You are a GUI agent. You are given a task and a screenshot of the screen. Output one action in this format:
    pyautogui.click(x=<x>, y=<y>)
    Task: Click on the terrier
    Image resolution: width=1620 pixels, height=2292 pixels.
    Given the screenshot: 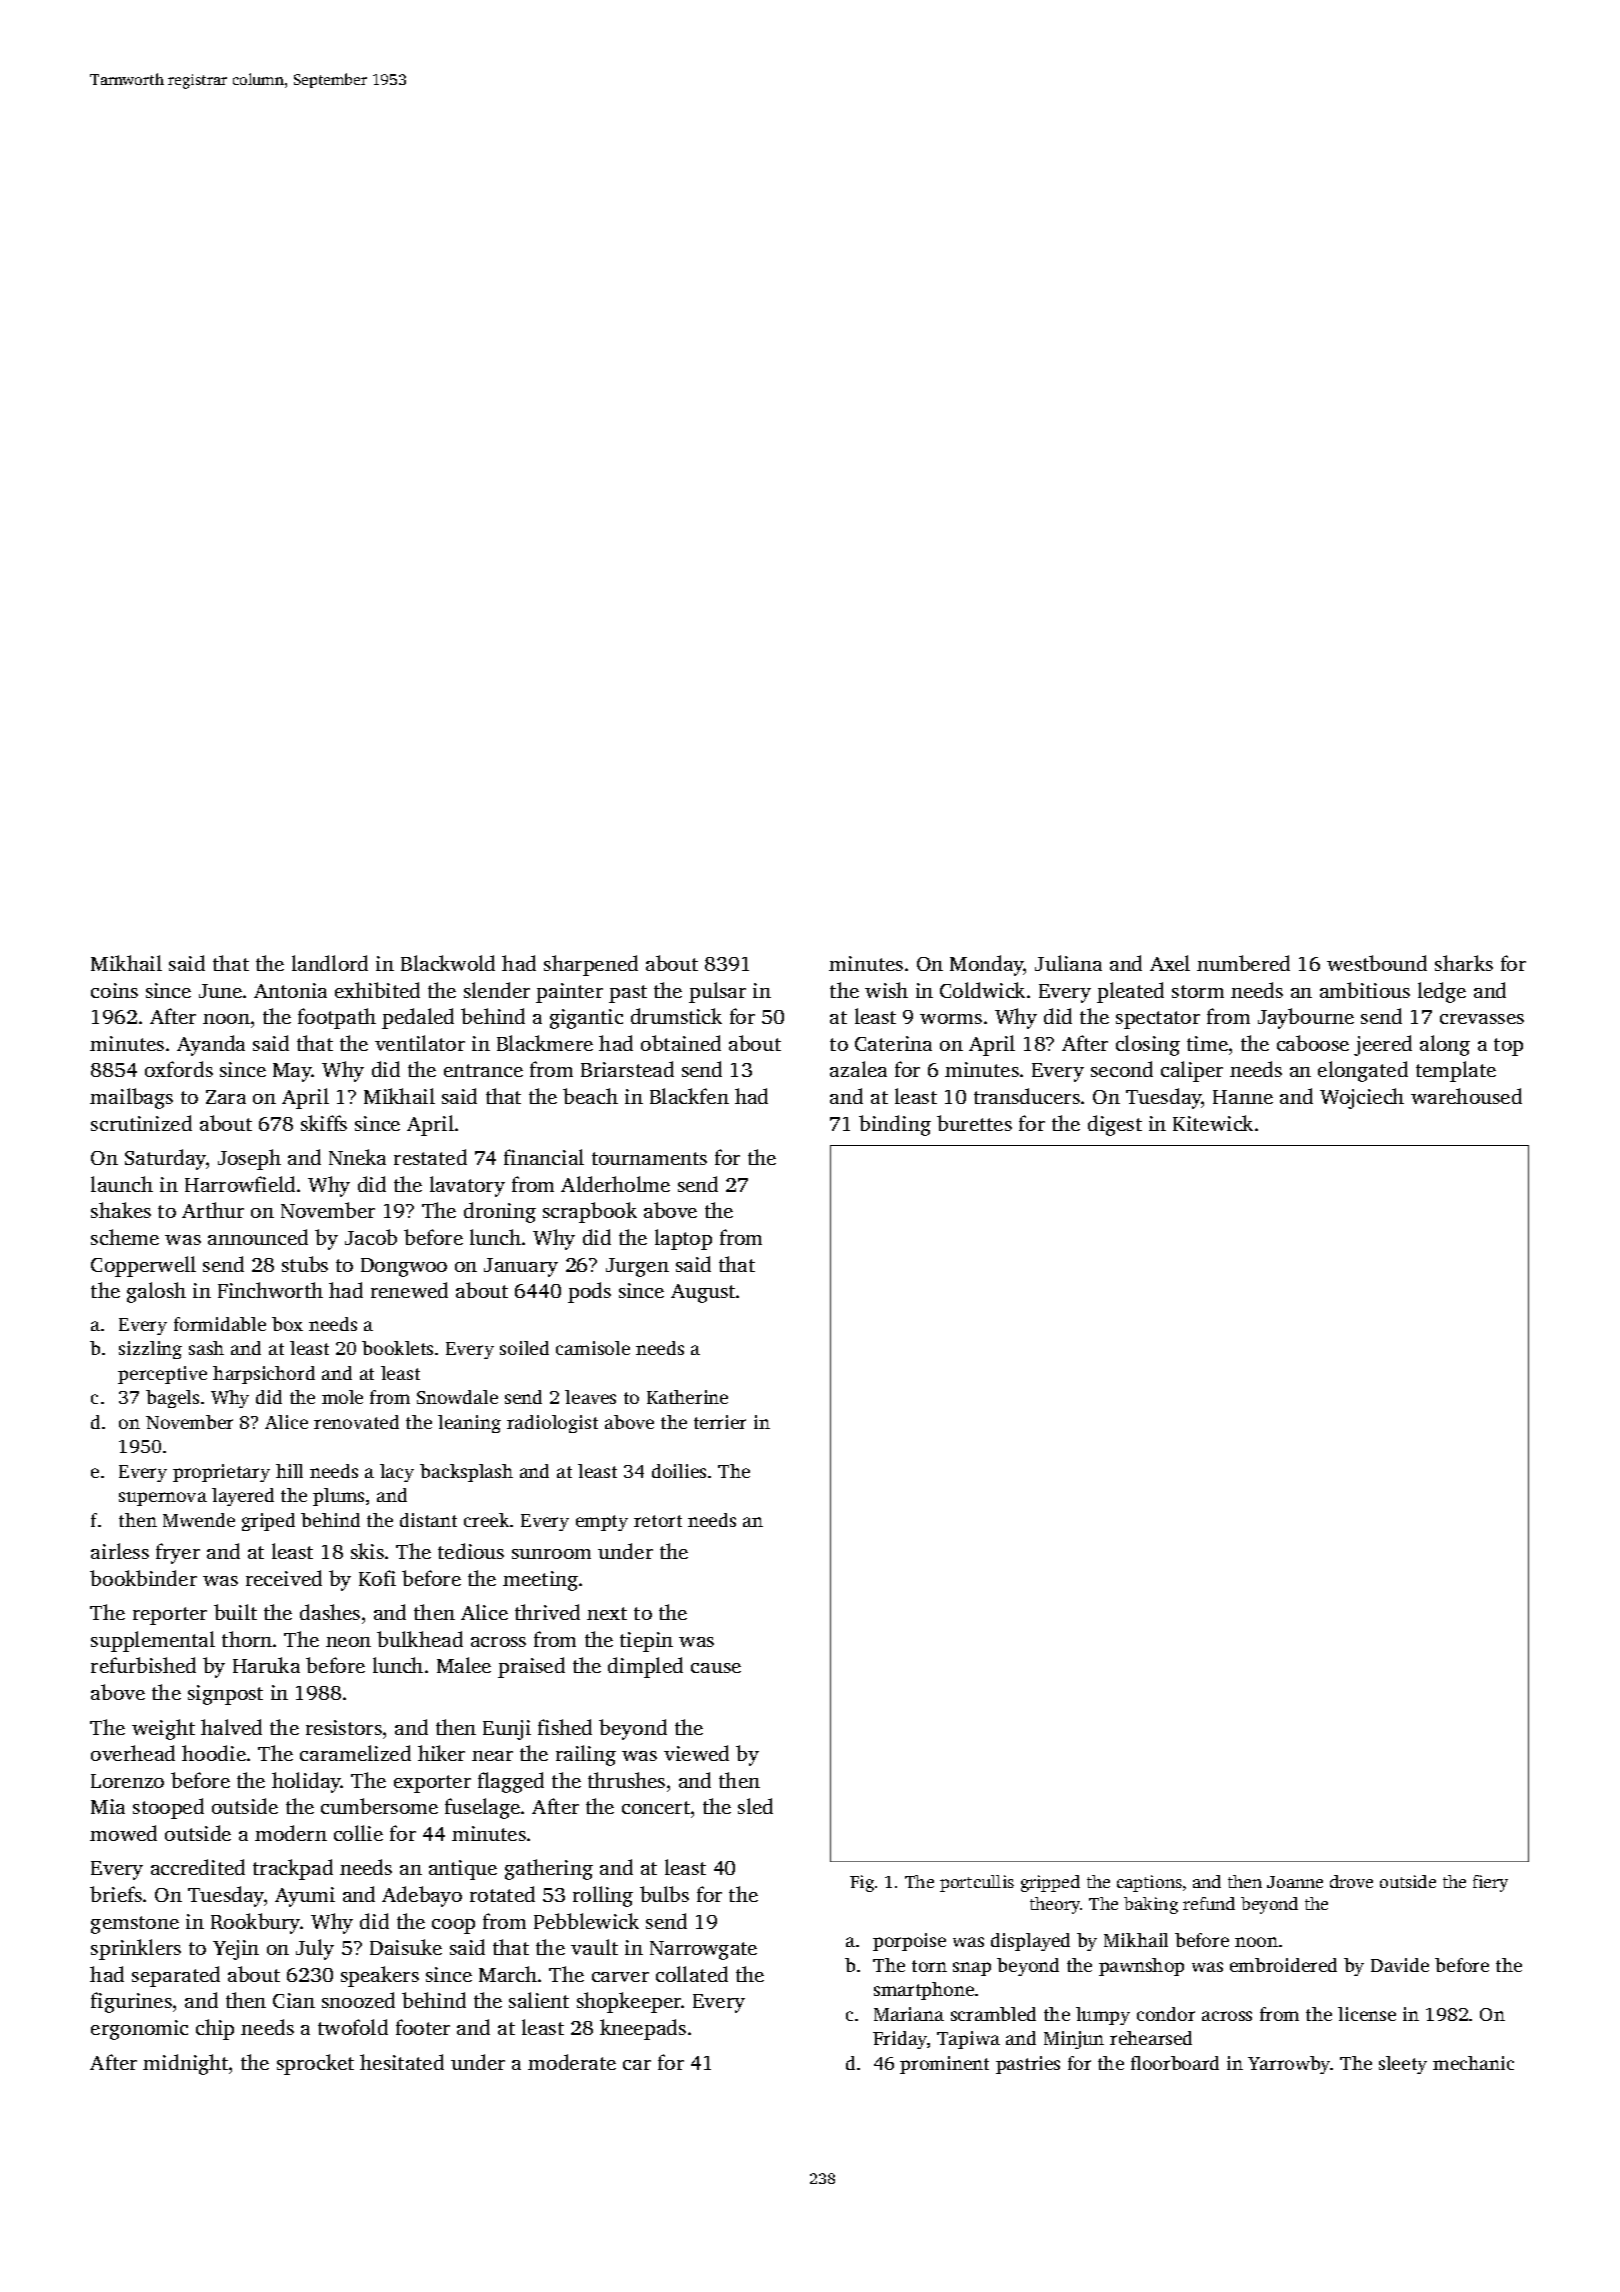 What is the action you would take?
    pyautogui.click(x=720, y=1422)
